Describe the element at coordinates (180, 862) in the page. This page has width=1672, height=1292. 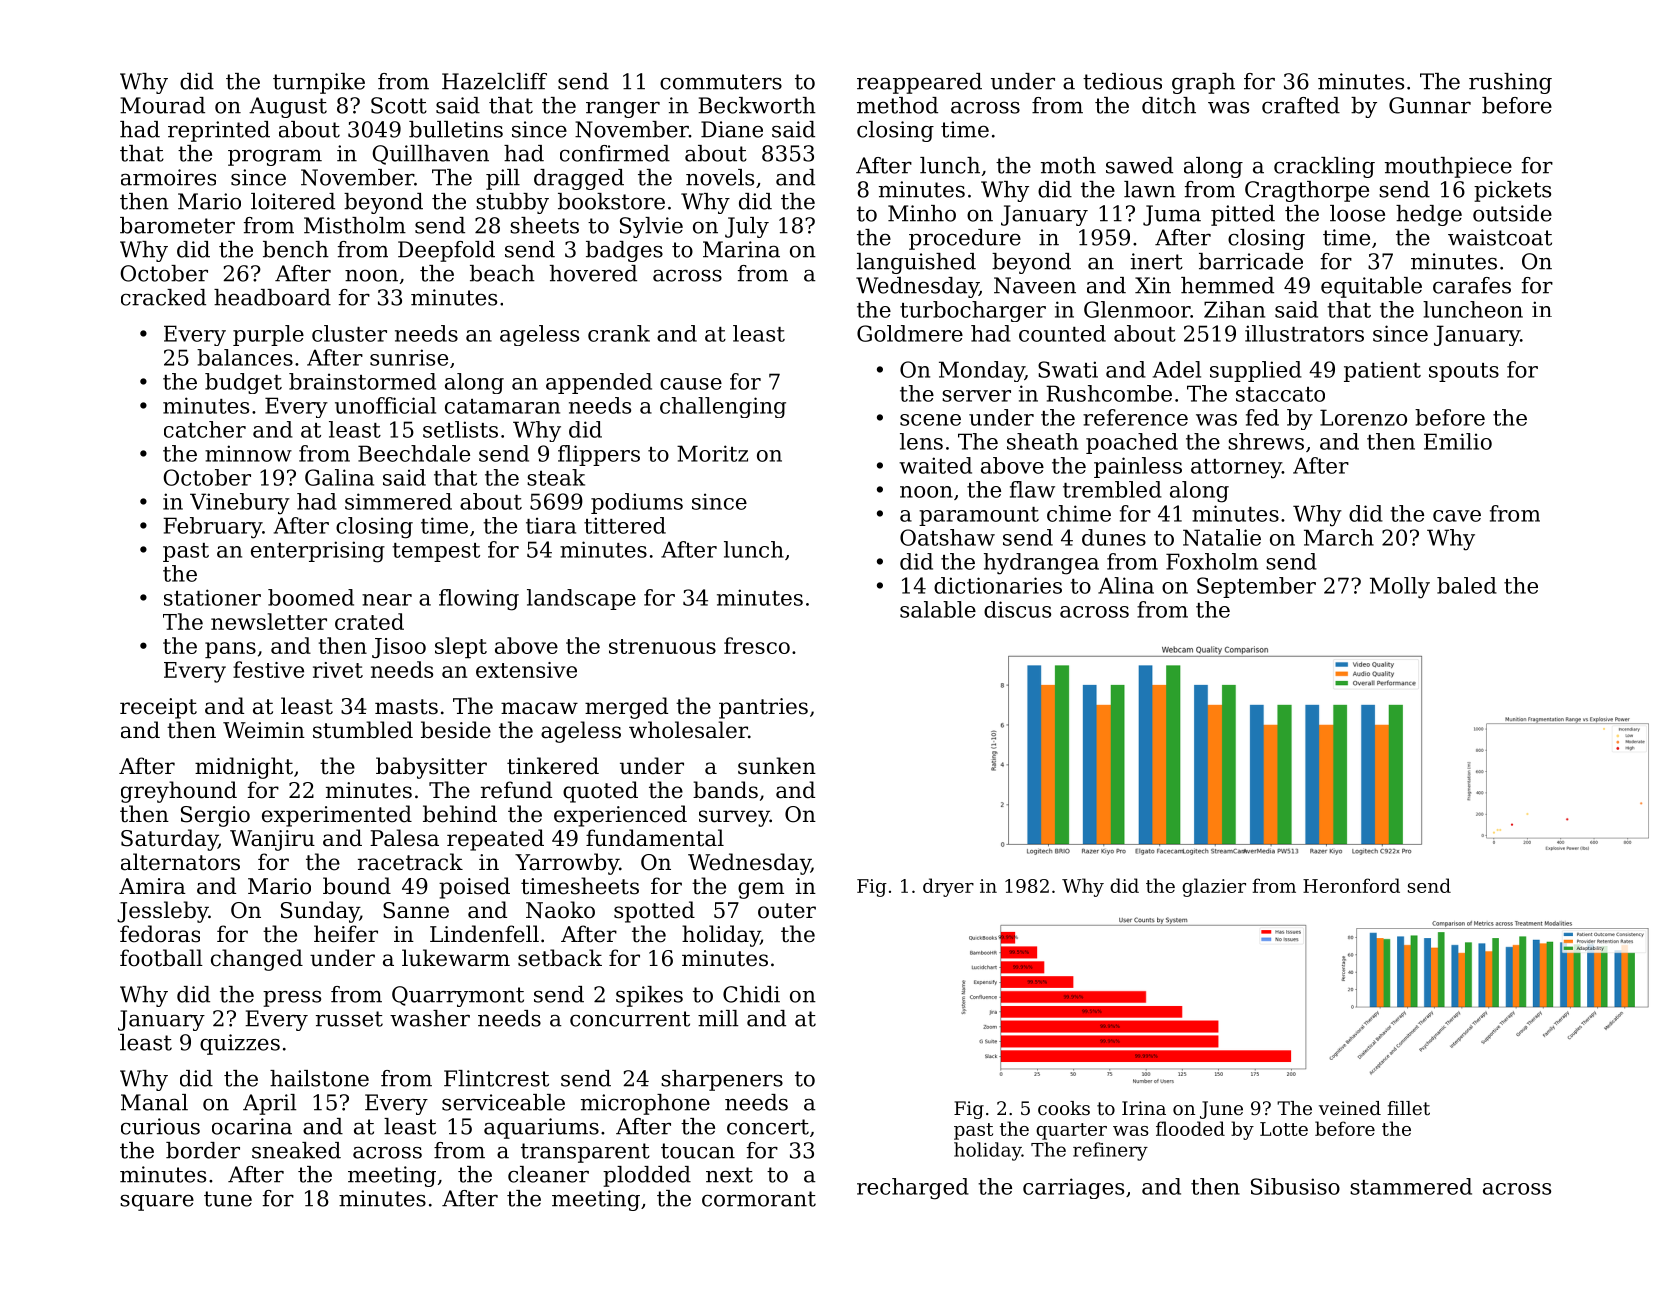
I see `alternators` at that location.
